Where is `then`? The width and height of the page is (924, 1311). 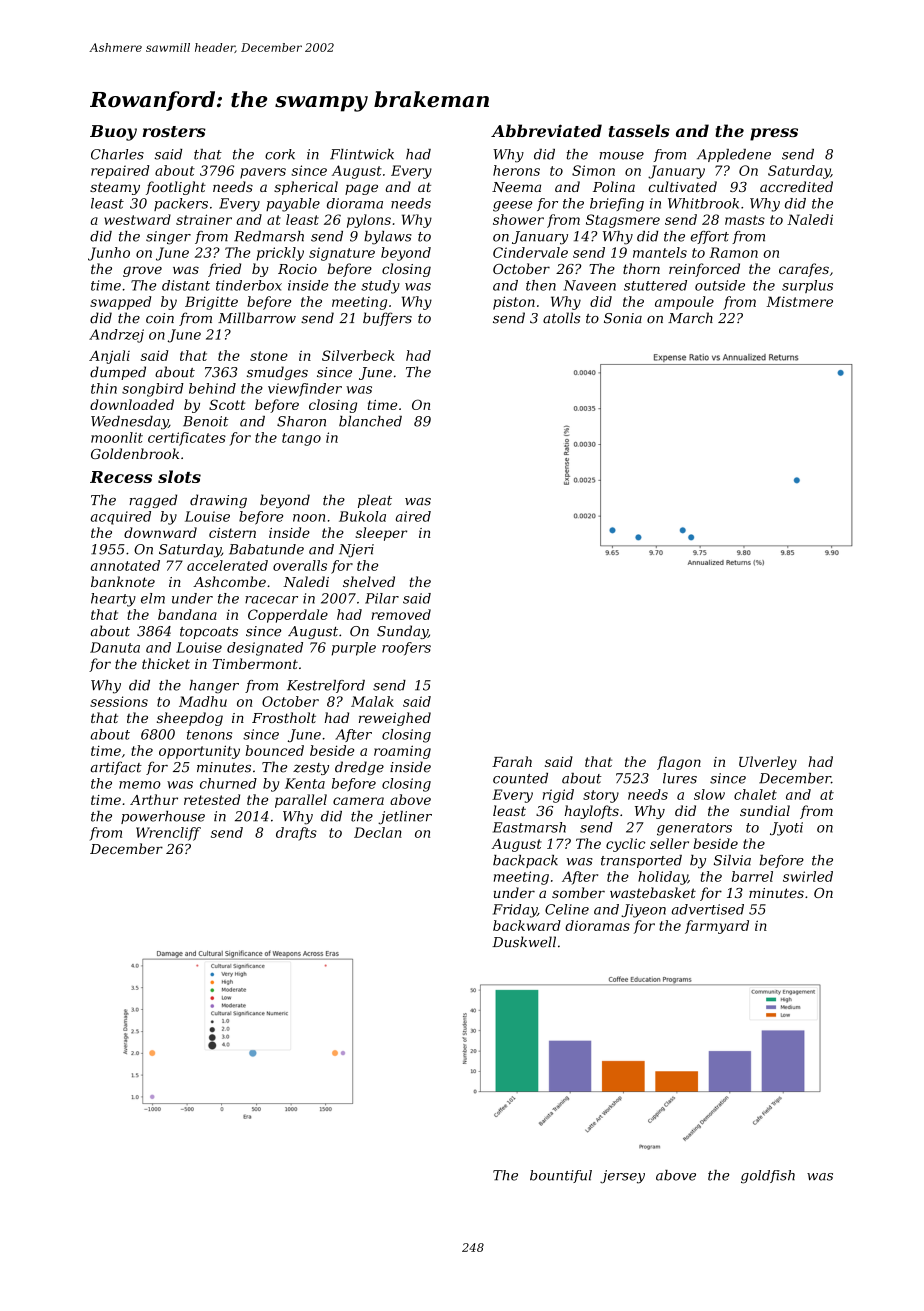
then is located at coordinates (541, 285).
